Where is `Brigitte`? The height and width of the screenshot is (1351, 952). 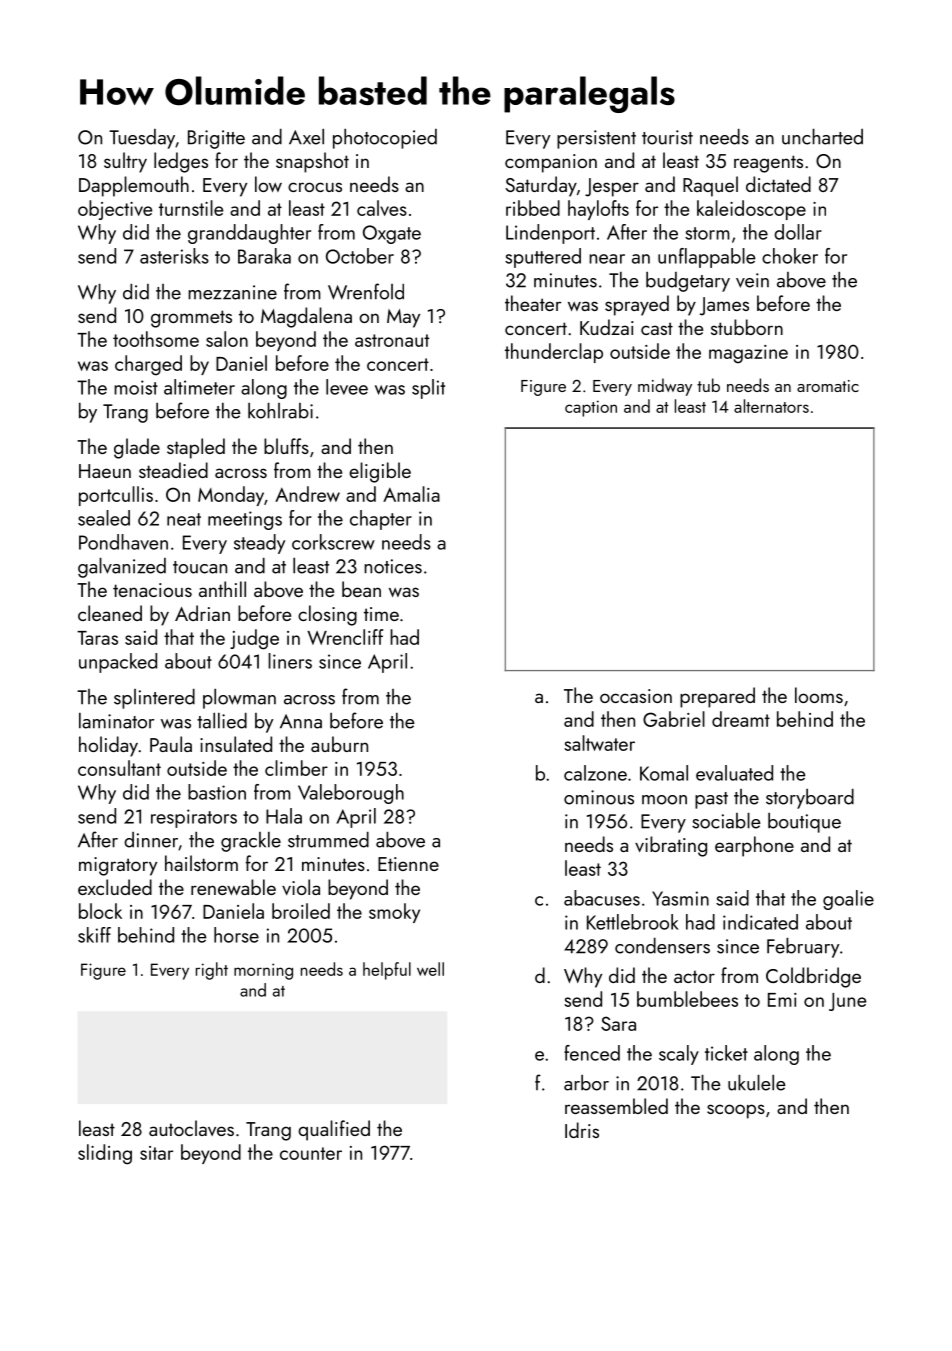 Brigitte is located at coordinates (216, 139).
